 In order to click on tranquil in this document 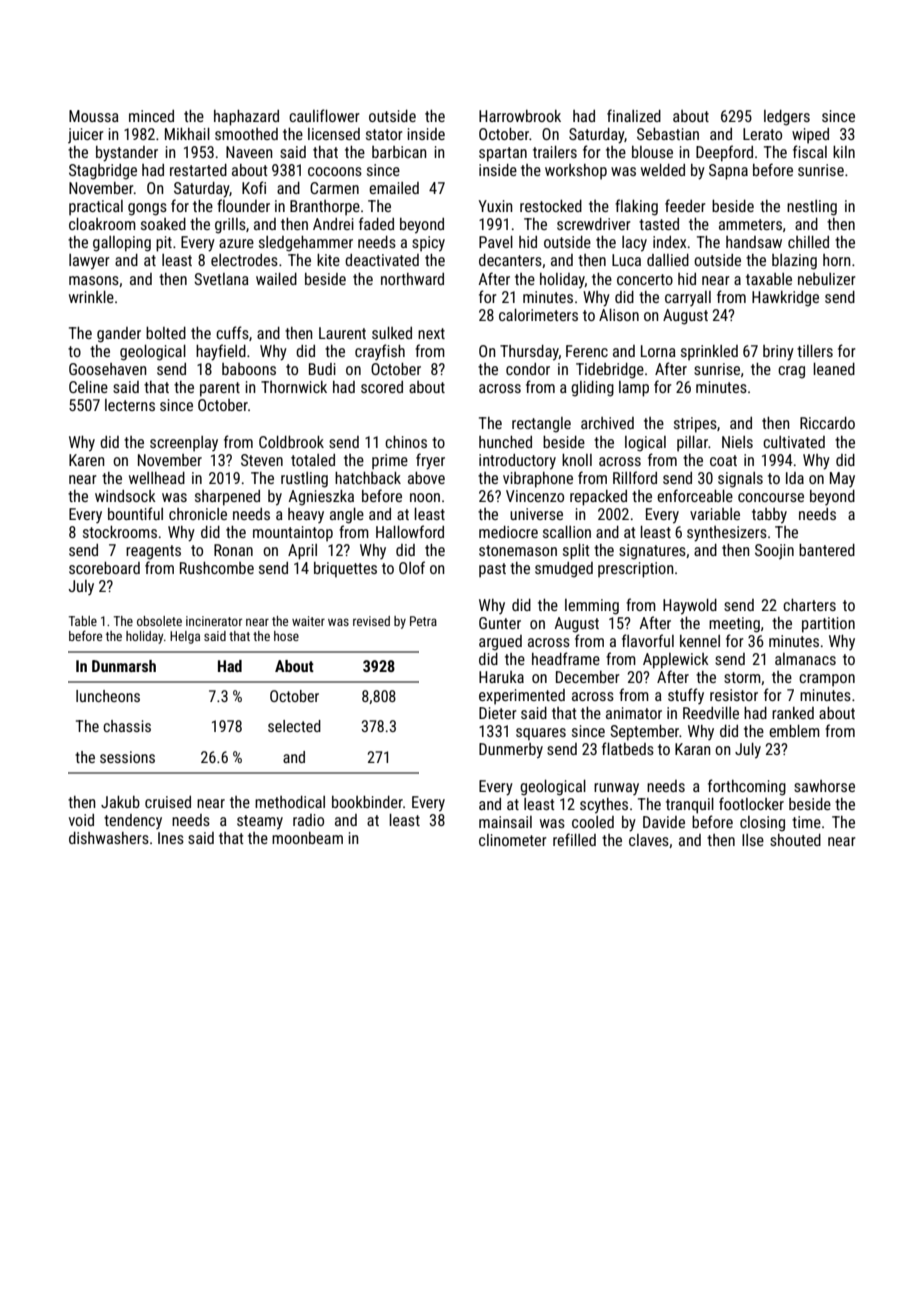, I will do `click(690, 806)`.
